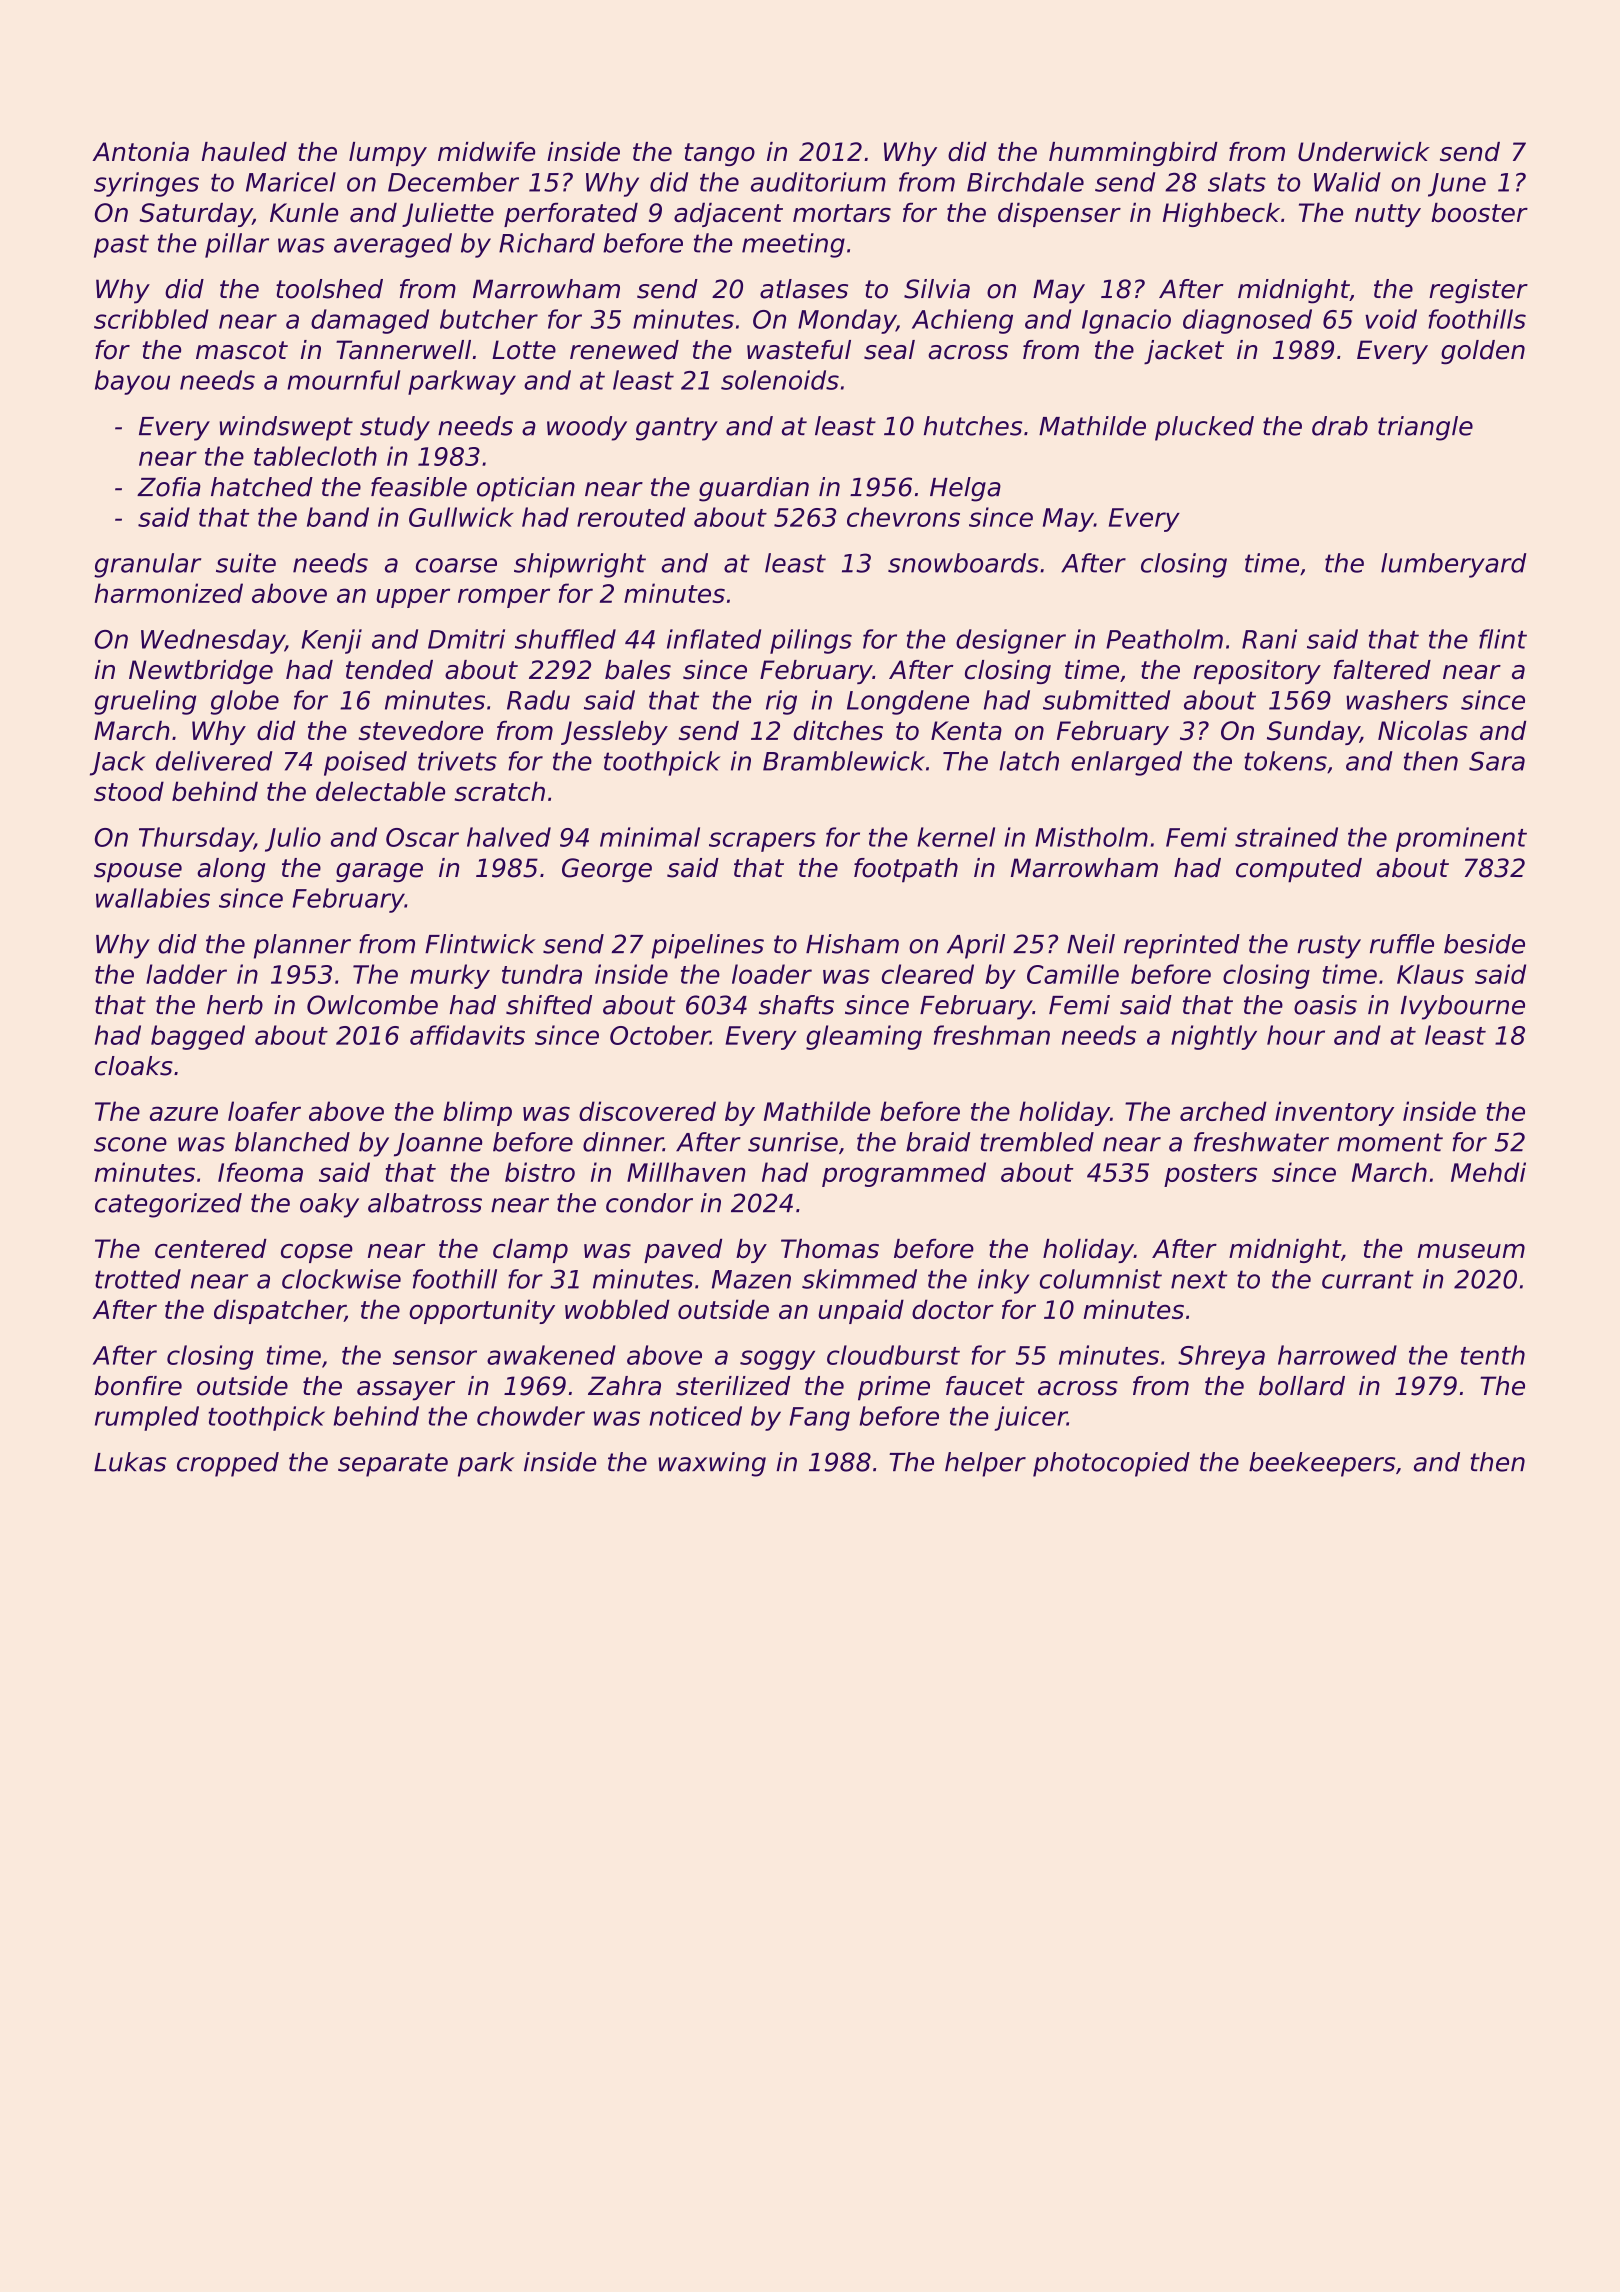 The image size is (1620, 2292). Describe the element at coordinates (772, 974) in the image. I see `loader` at that location.
